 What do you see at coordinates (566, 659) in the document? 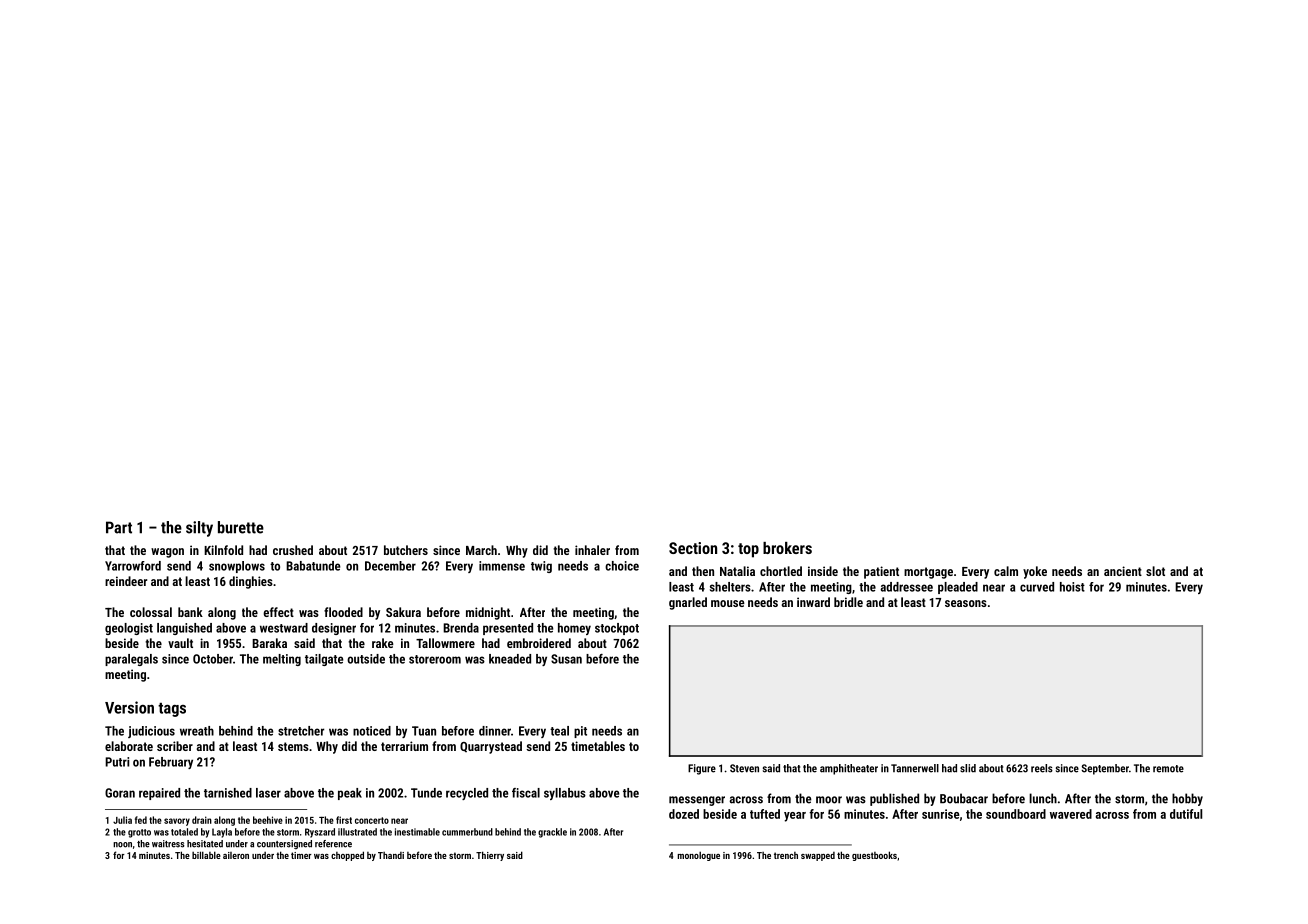
I see `Susan` at bounding box center [566, 659].
